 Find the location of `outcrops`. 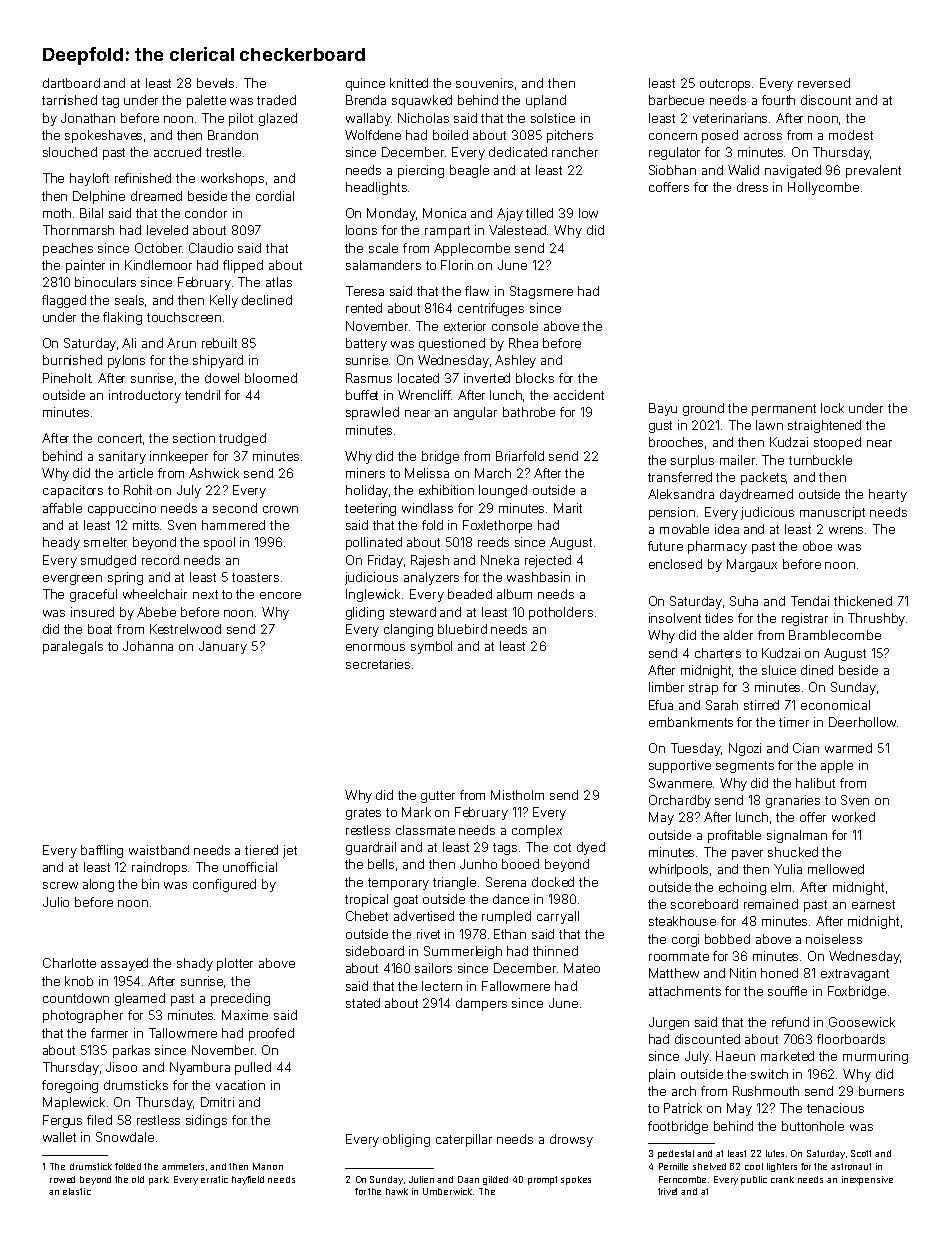

outcrops is located at coordinates (725, 85).
